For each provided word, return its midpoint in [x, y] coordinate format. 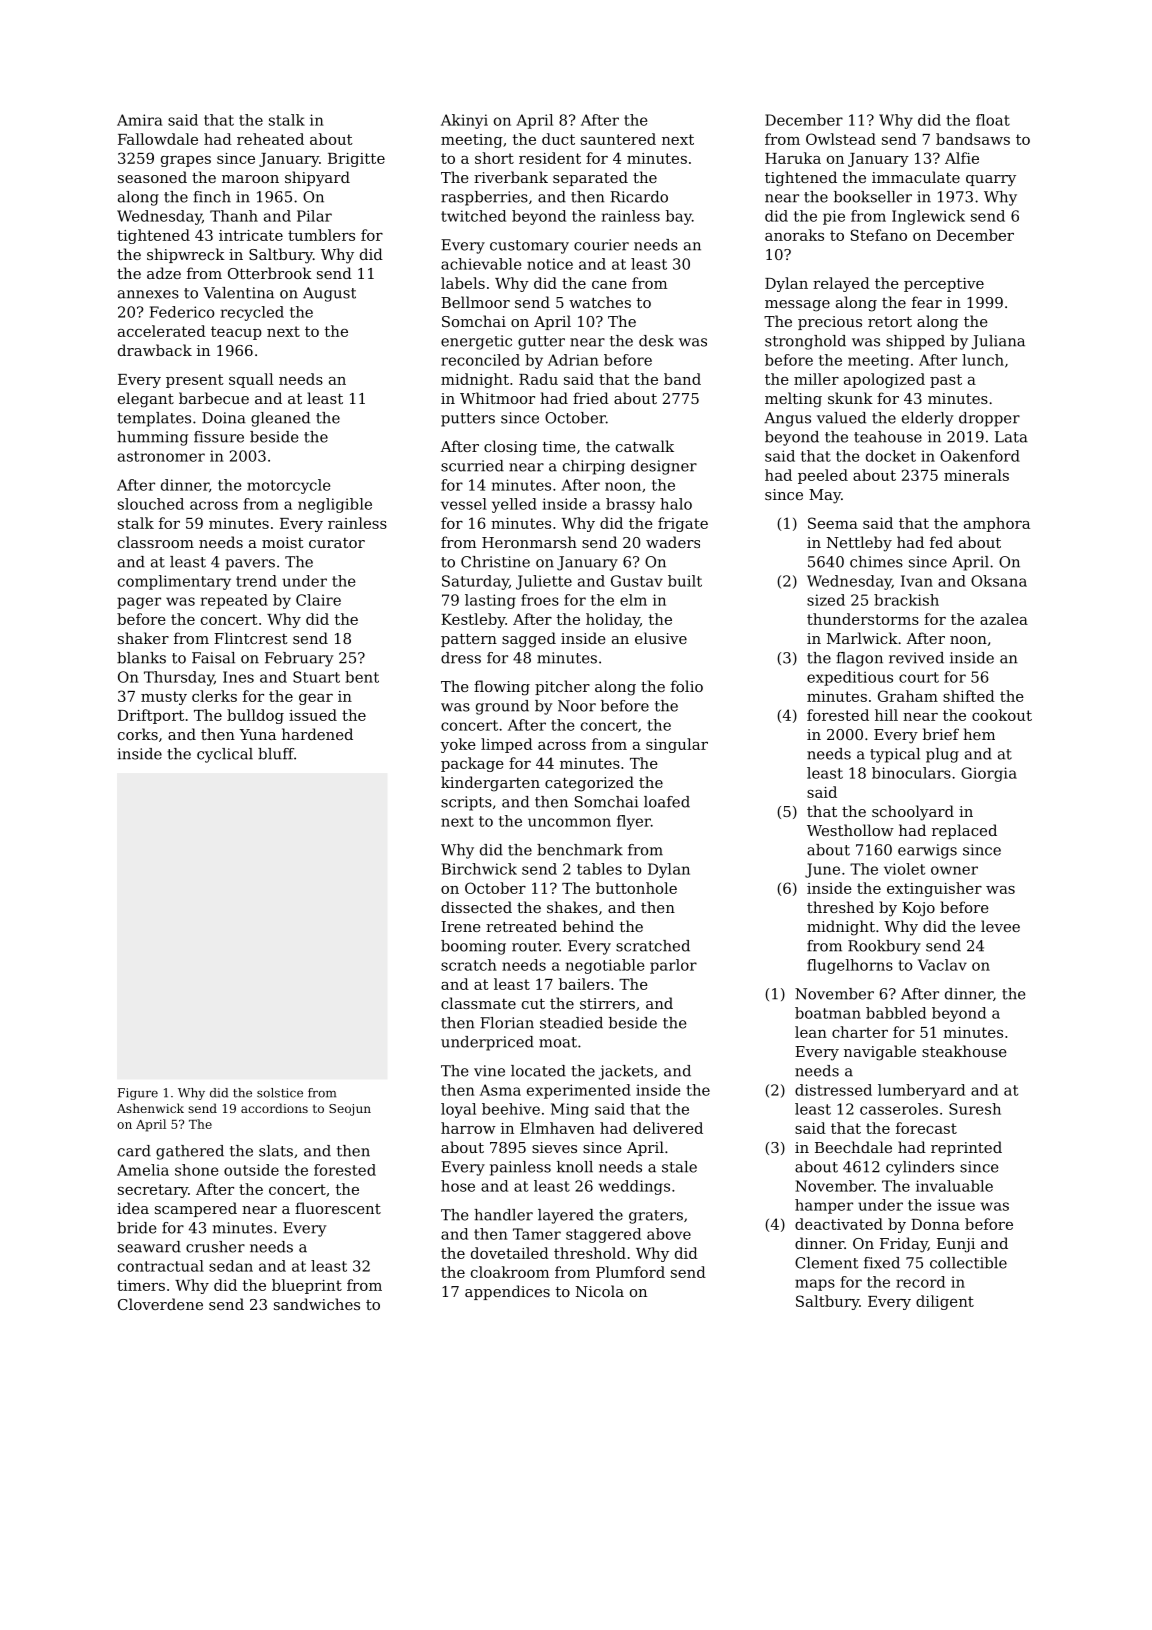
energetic [476, 342]
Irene [461, 926]
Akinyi [464, 121]
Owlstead [841, 139]
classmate [478, 1003]
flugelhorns [850, 966]
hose [458, 1186]
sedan [231, 1266]
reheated [270, 139]
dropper [989, 419]
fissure [219, 437]
